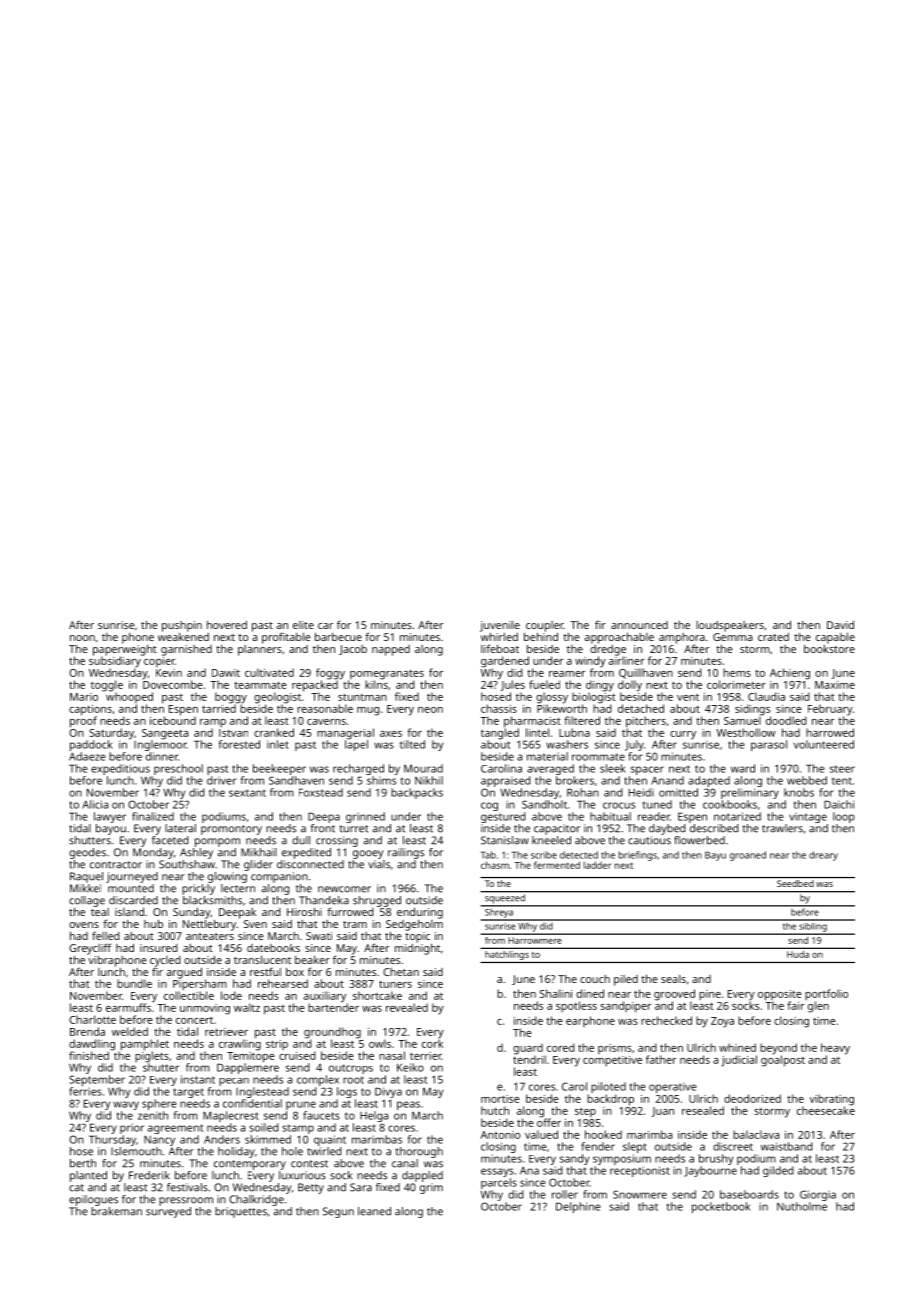  I want to click on Mourad, so click(423, 768).
